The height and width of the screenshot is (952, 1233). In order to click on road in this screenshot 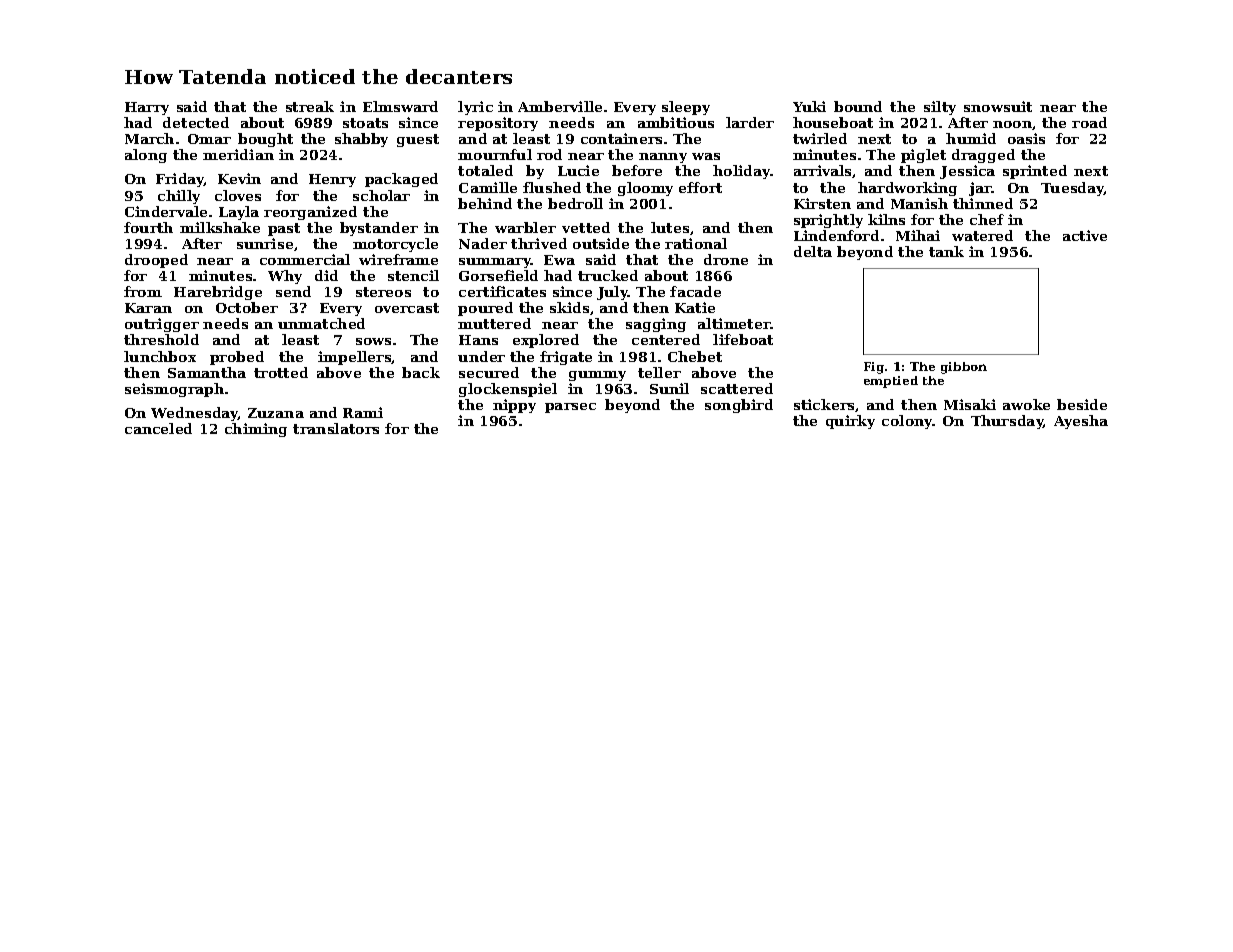, I will do `click(1089, 122)`.
